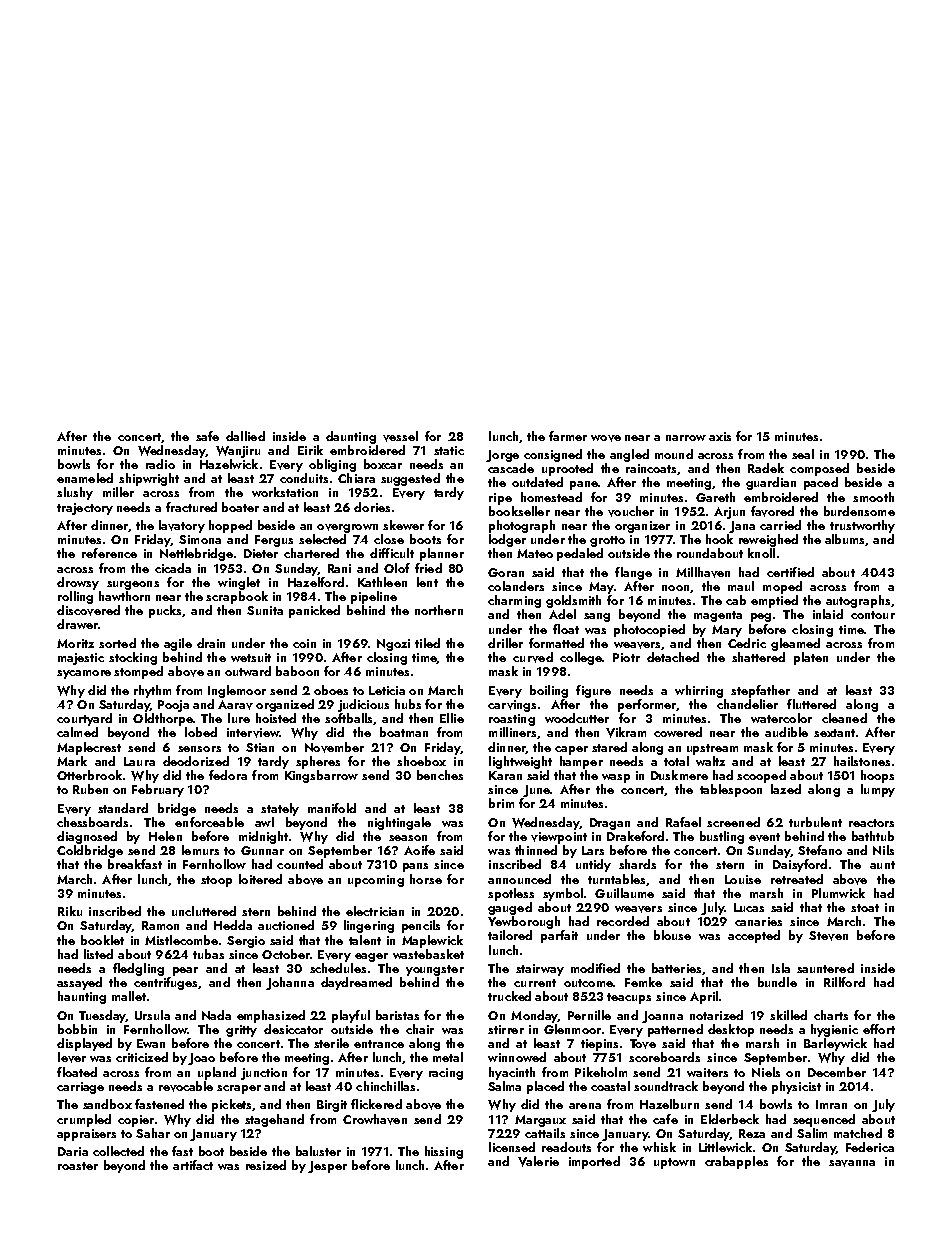 Image resolution: width=952 pixels, height=1233 pixels. I want to click on artifact, so click(193, 1165).
